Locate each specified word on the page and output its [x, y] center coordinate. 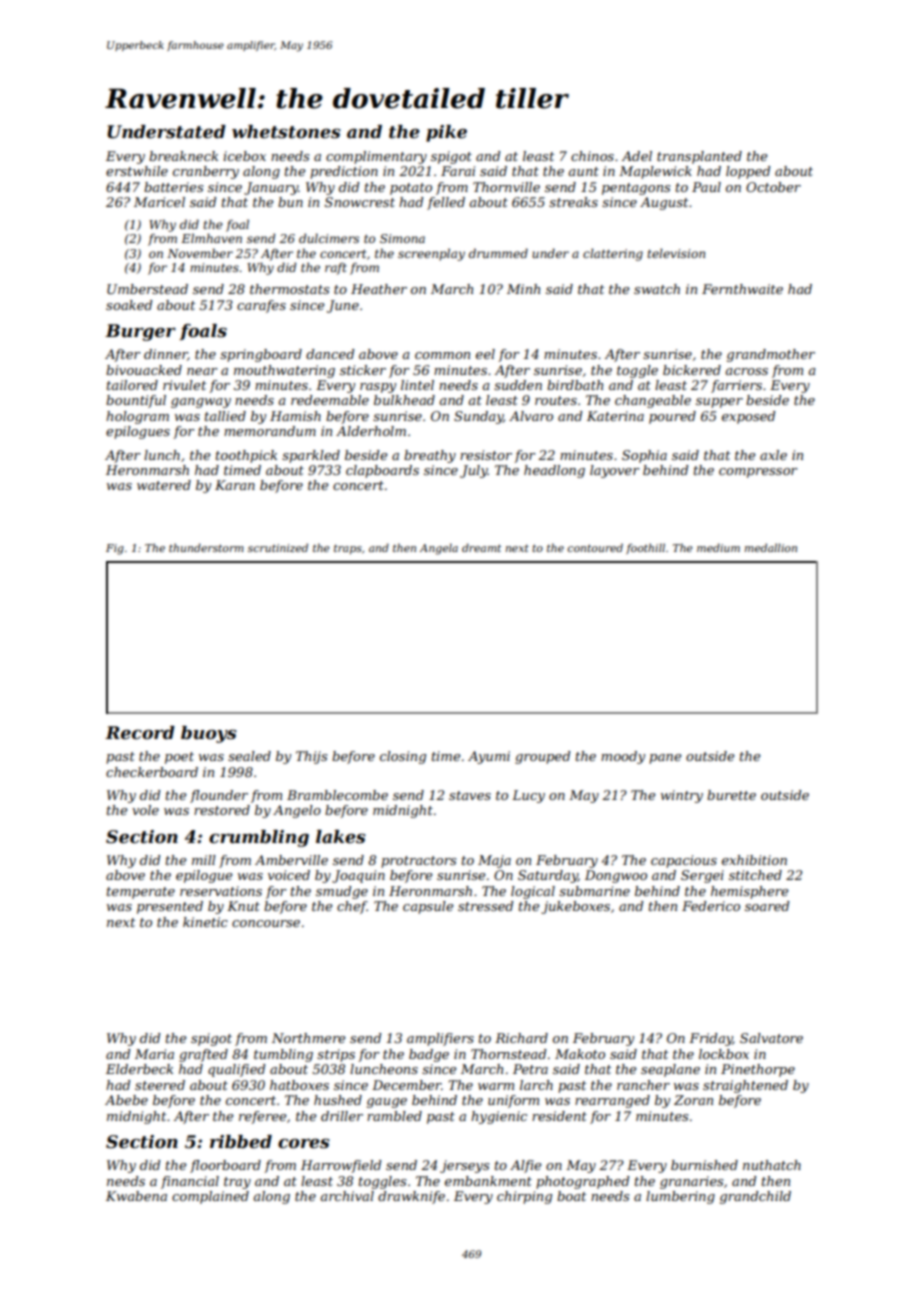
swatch [657, 289]
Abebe [126, 1100]
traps [348, 549]
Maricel [159, 202]
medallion [771, 547]
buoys [209, 734]
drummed [498, 253]
